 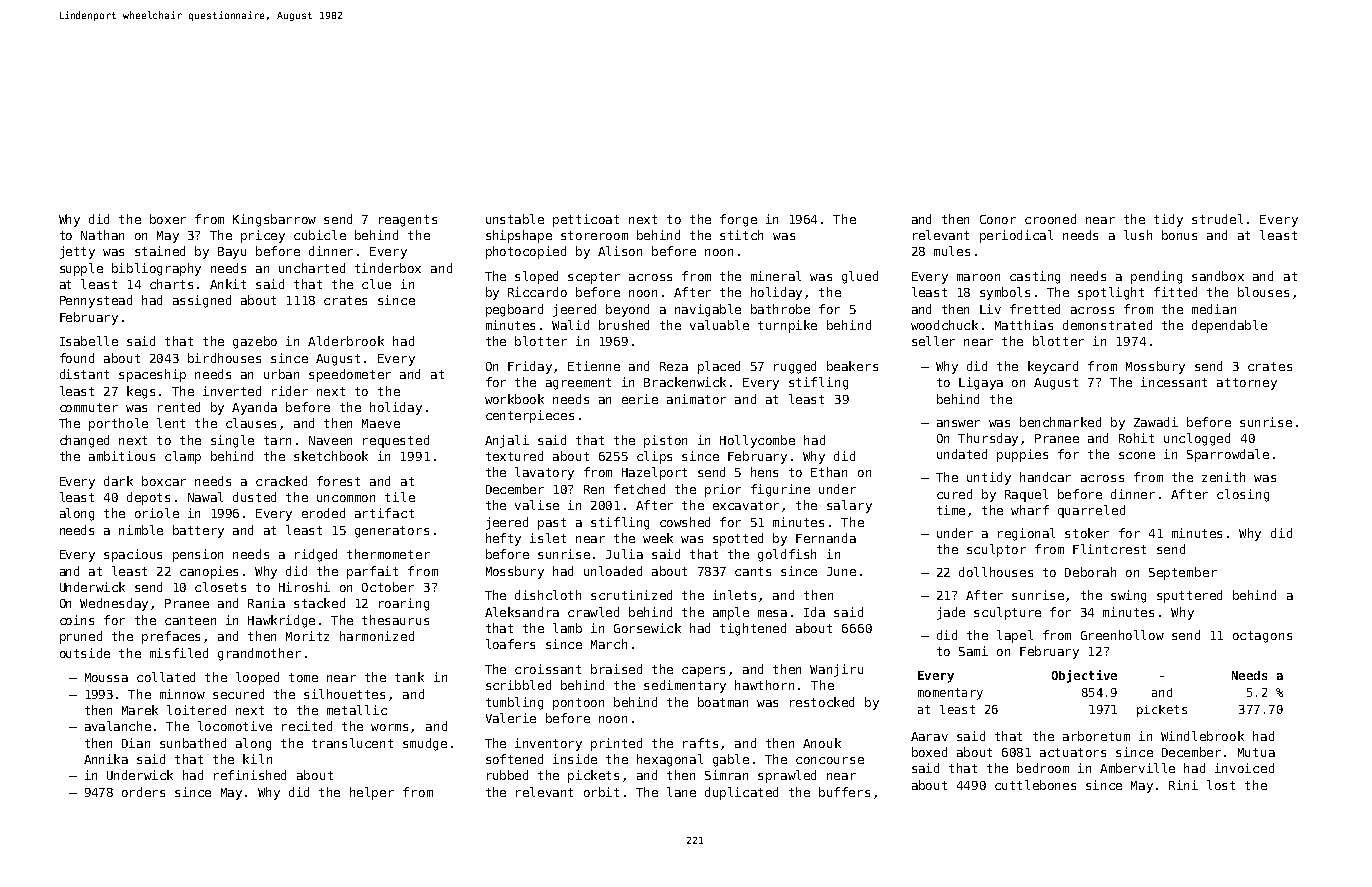 I want to click on animator, so click(x=696, y=399).
